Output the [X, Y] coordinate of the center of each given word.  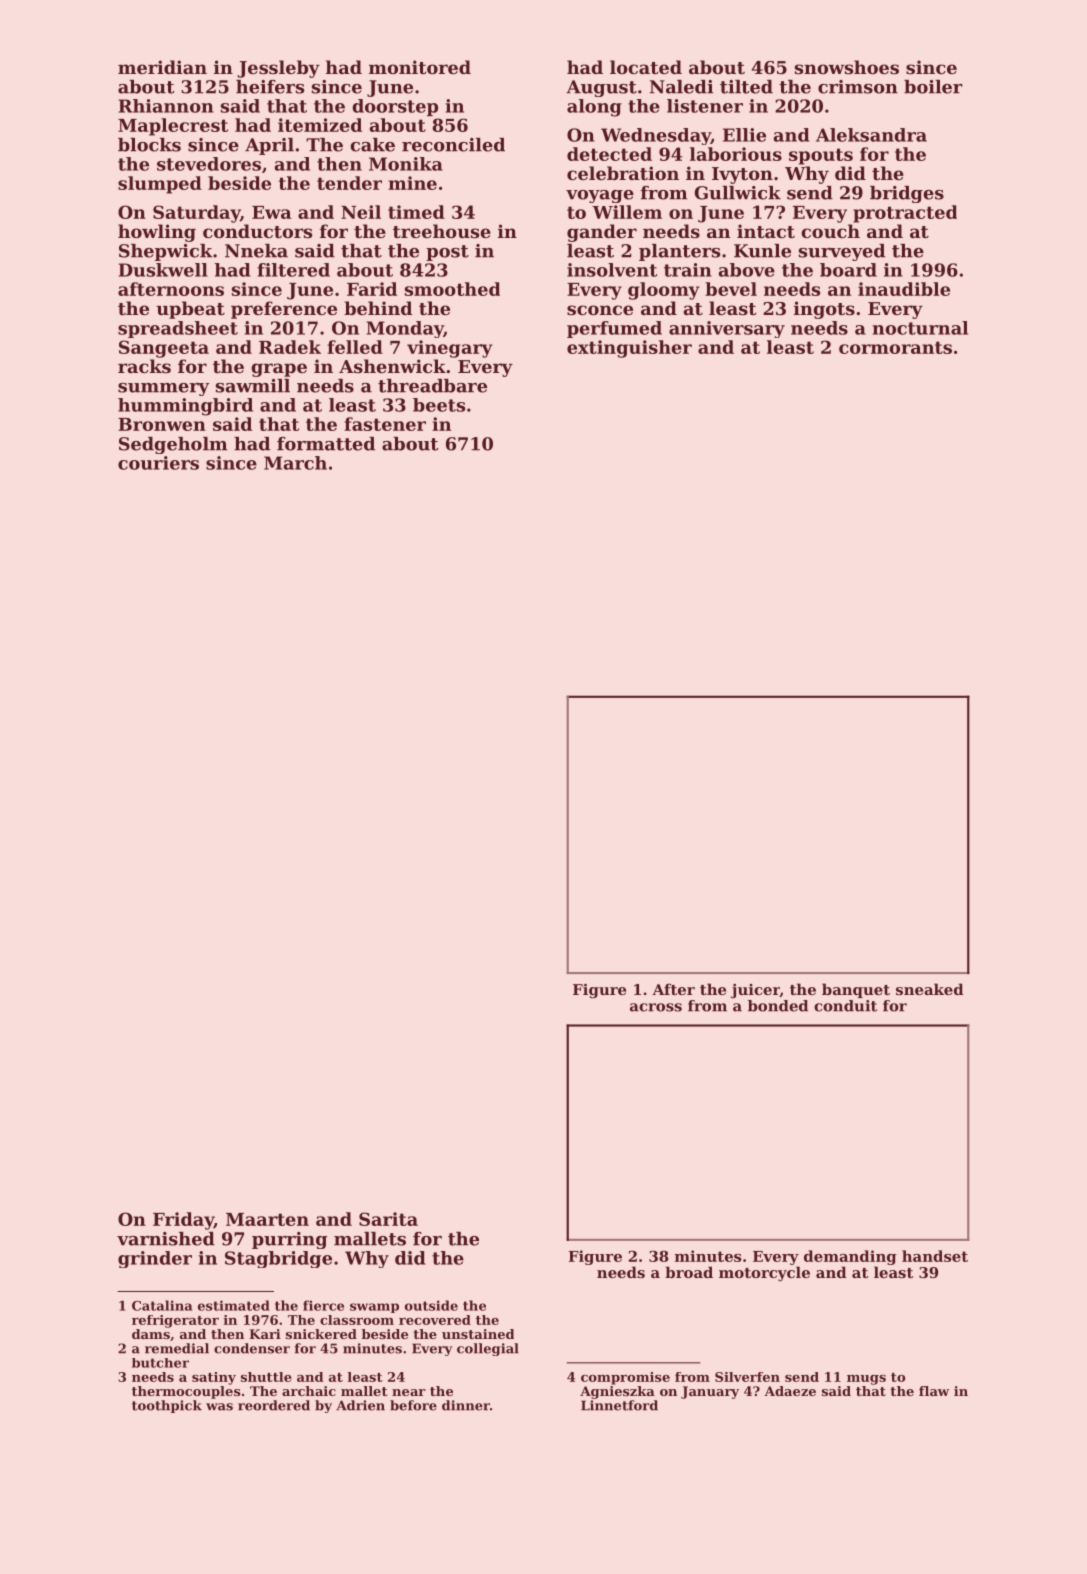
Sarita [388, 1219]
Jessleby [278, 69]
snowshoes [847, 67]
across [656, 1007]
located [646, 67]
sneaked [930, 989]
